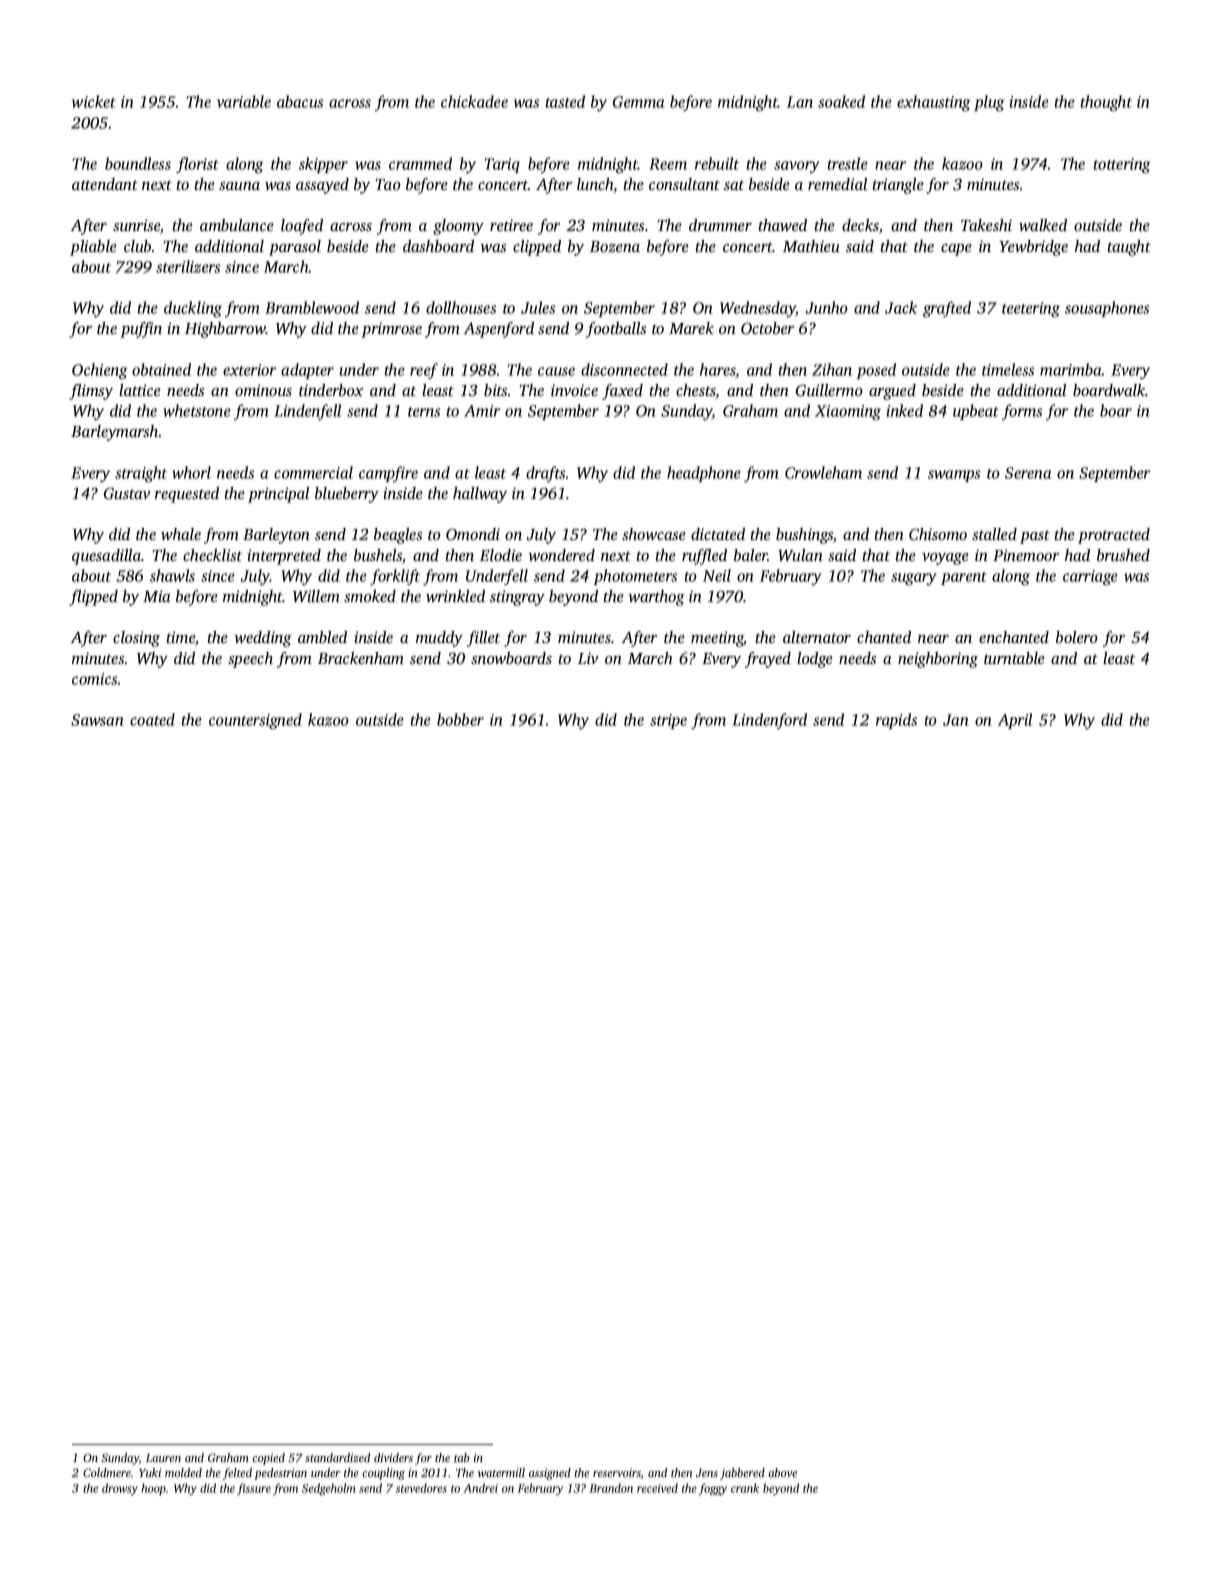  What do you see at coordinates (769, 721) in the screenshot?
I see `Lindenford` at bounding box center [769, 721].
